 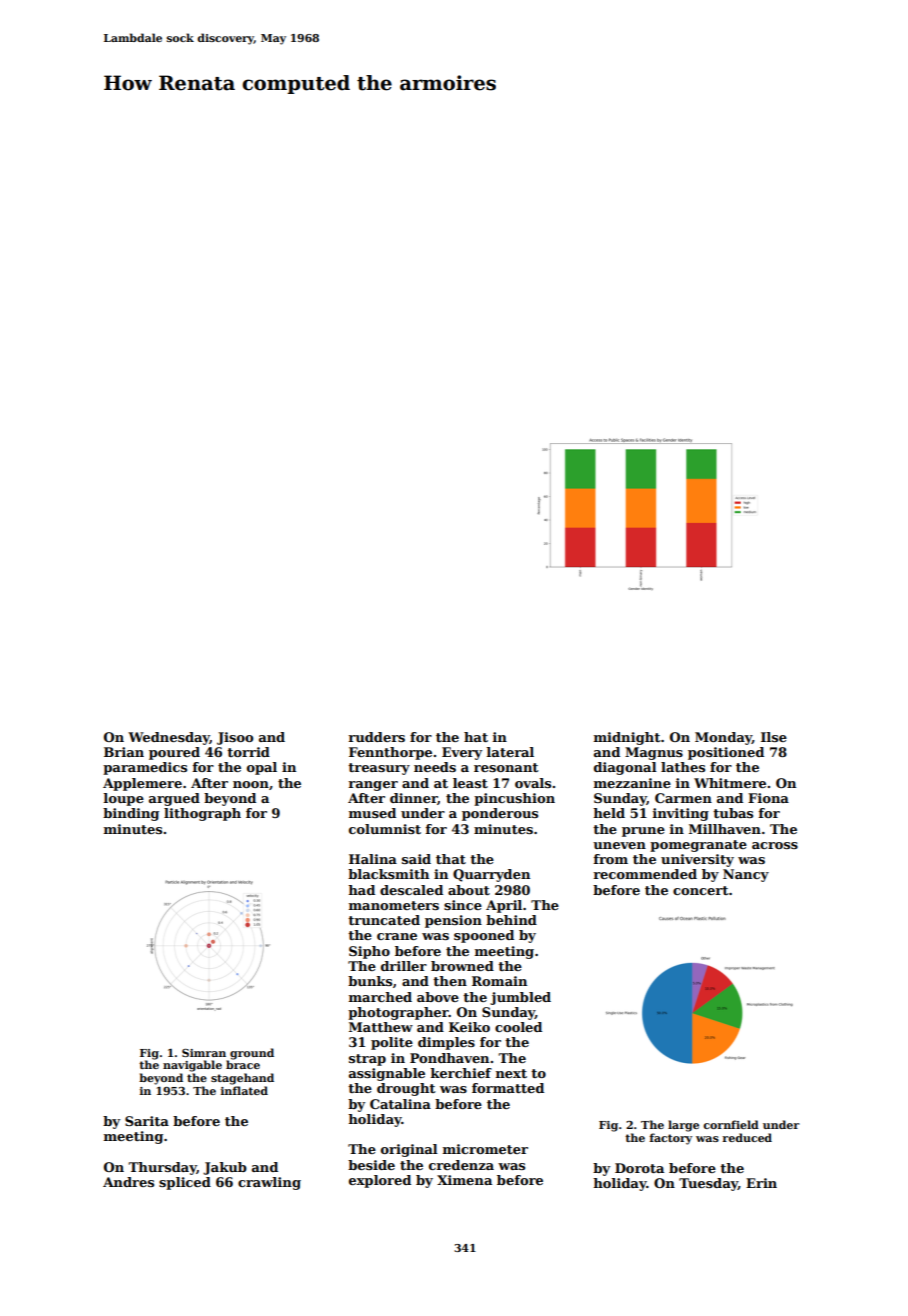 What do you see at coordinates (511, 920) in the document?
I see `behind` at bounding box center [511, 920].
